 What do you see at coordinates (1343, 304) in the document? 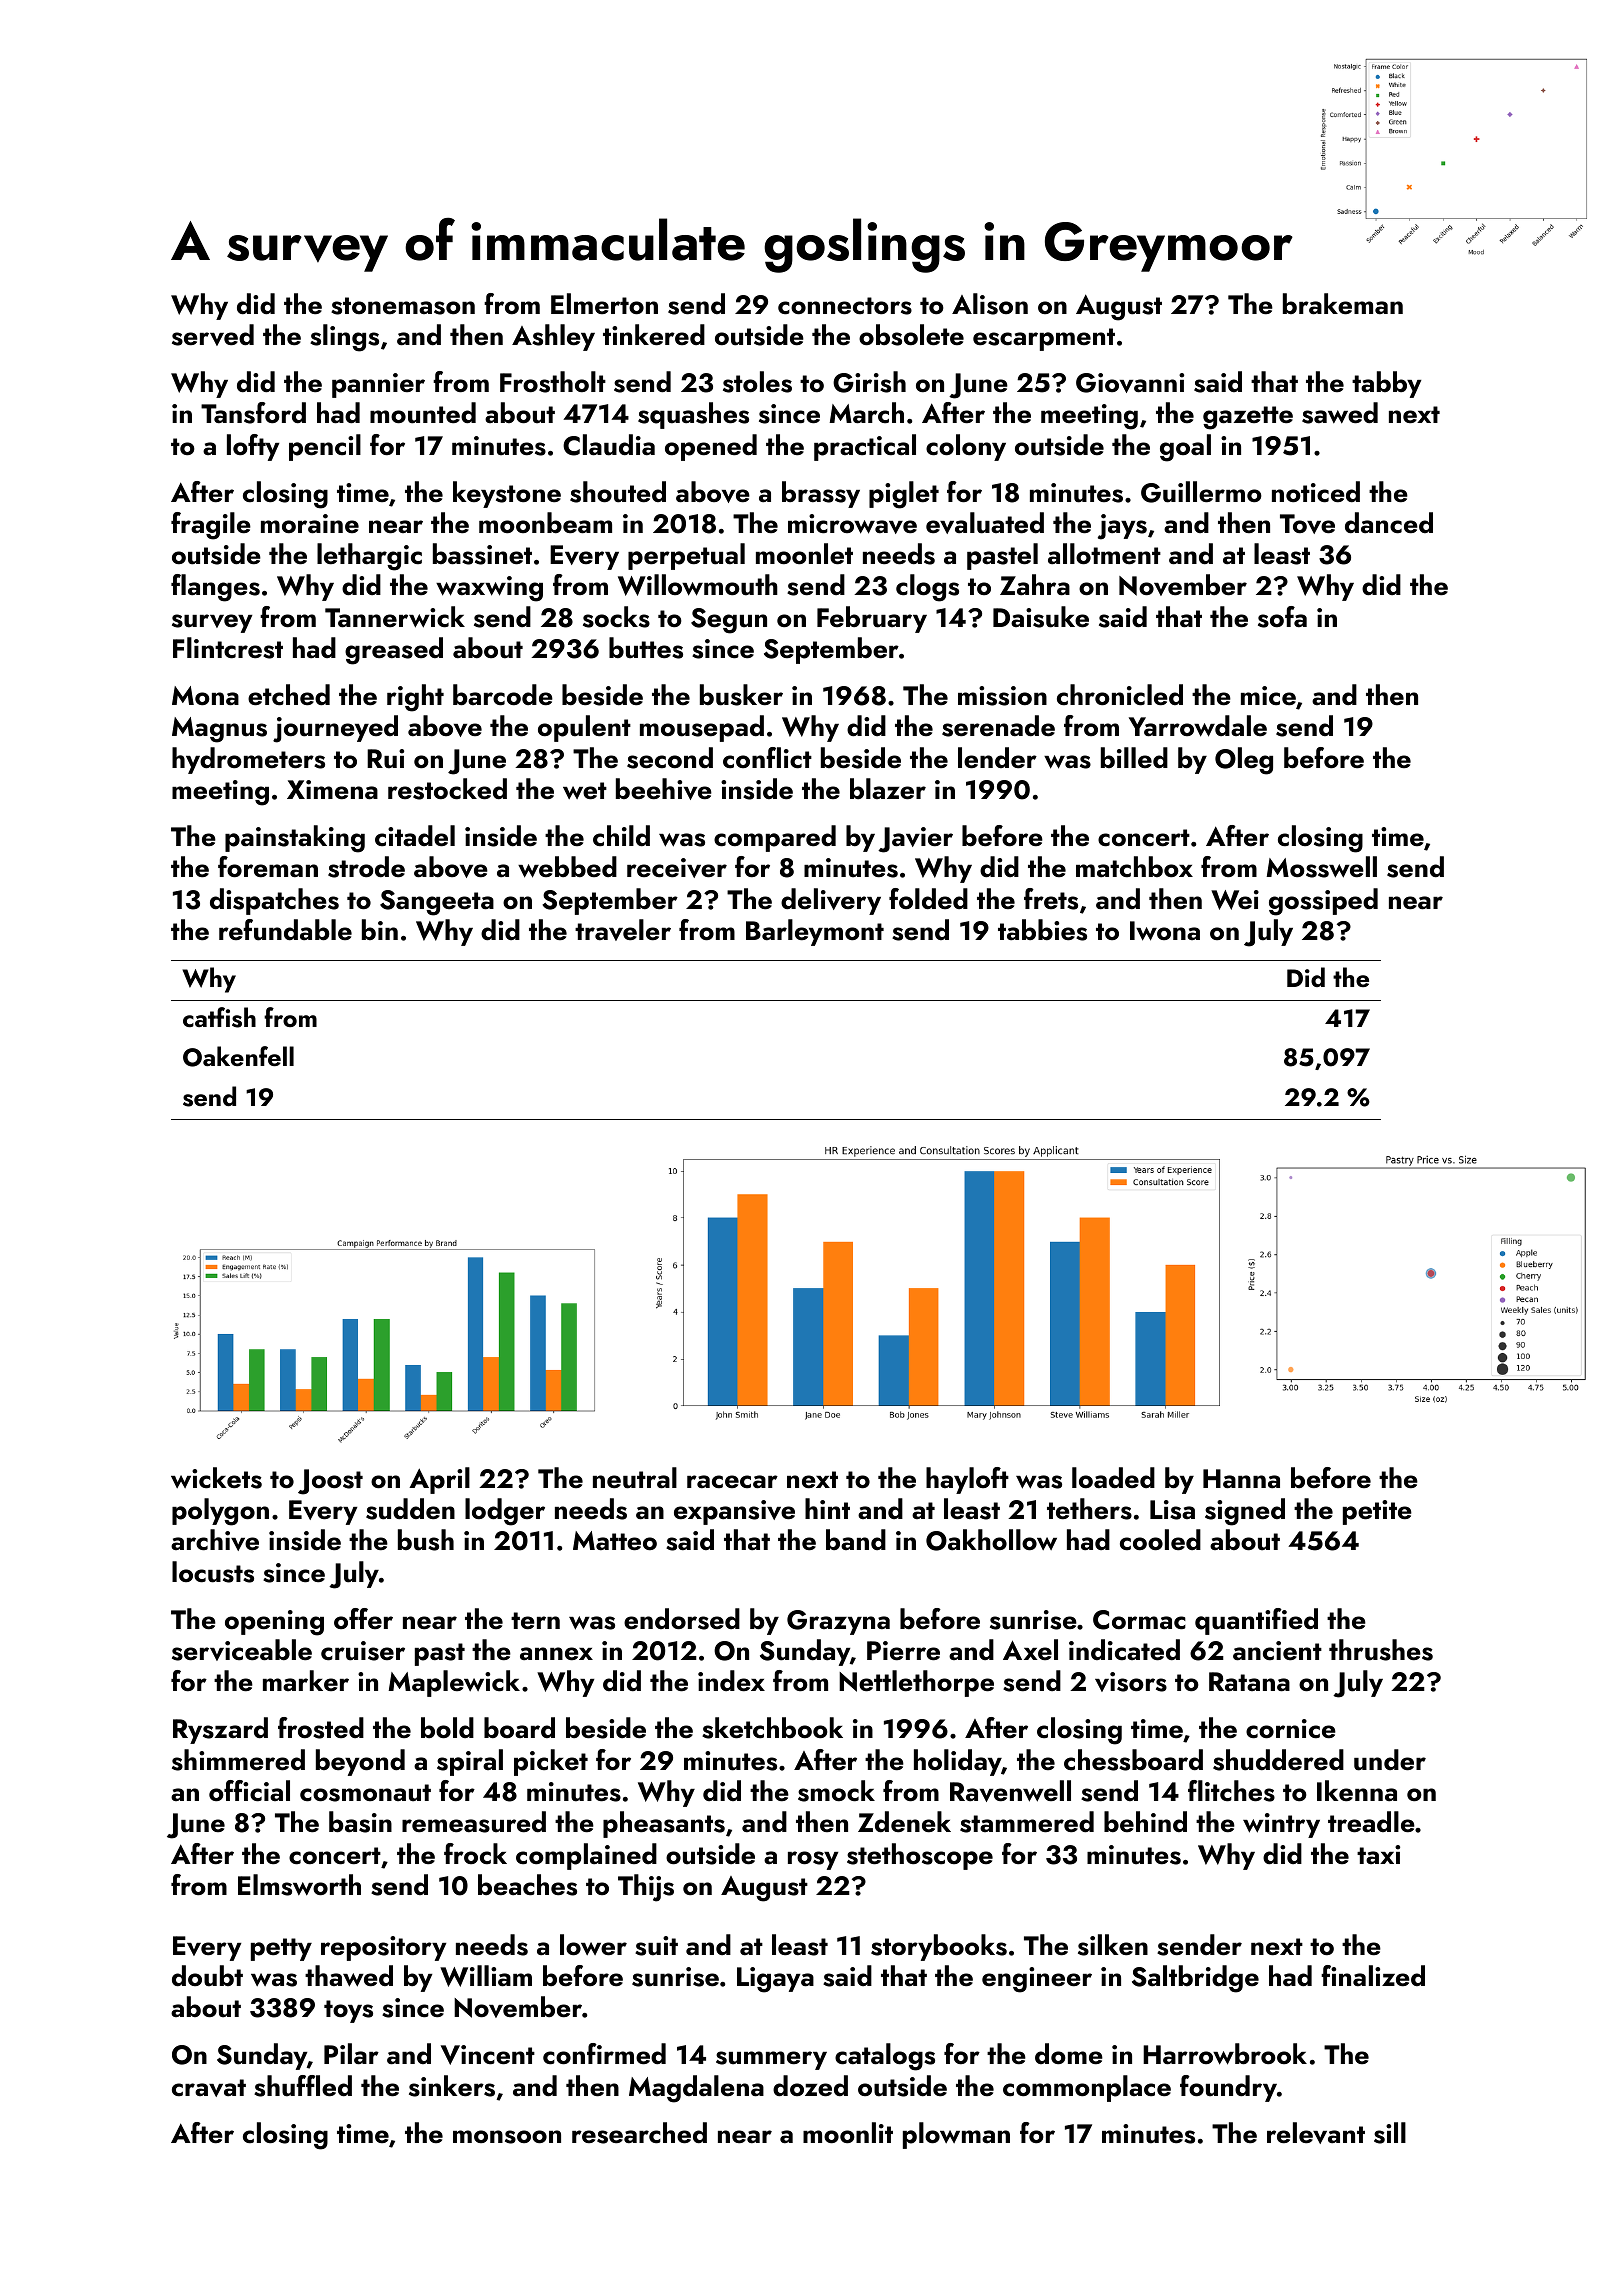
I see `brakeman` at bounding box center [1343, 304].
